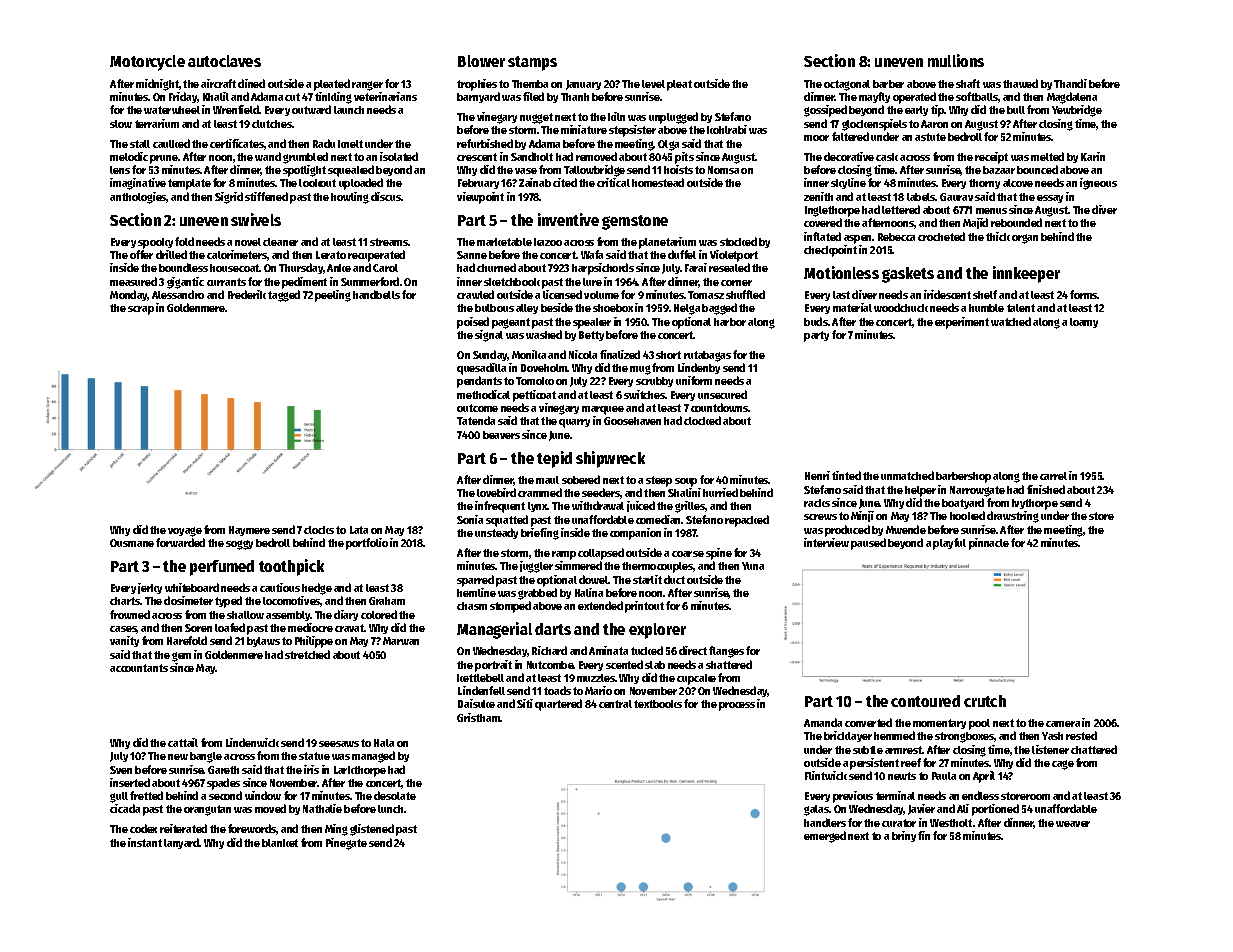 The height and width of the screenshot is (952, 1233). I want to click on Yewbridge, so click(1077, 111).
